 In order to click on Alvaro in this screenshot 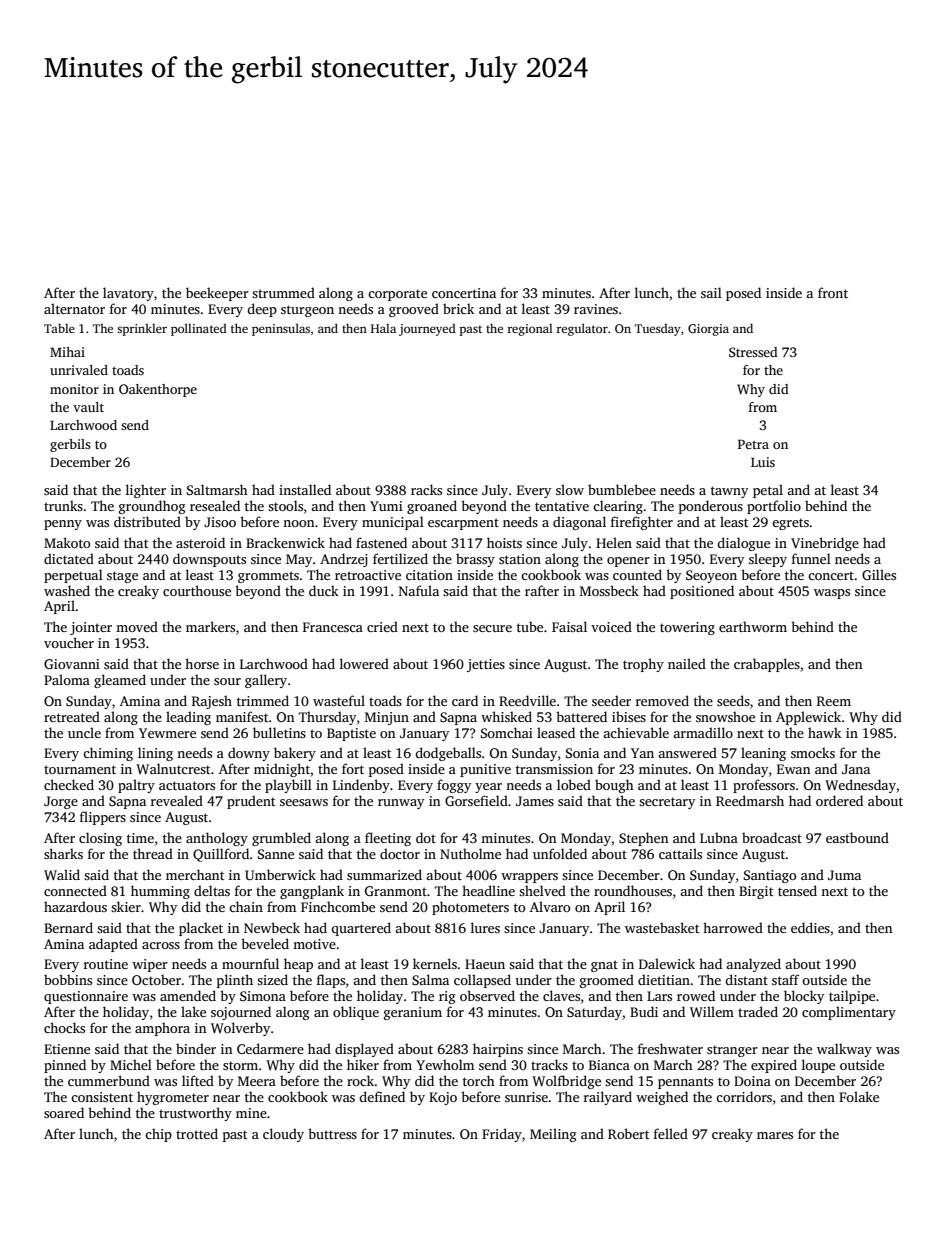, I will do `click(550, 906)`.
